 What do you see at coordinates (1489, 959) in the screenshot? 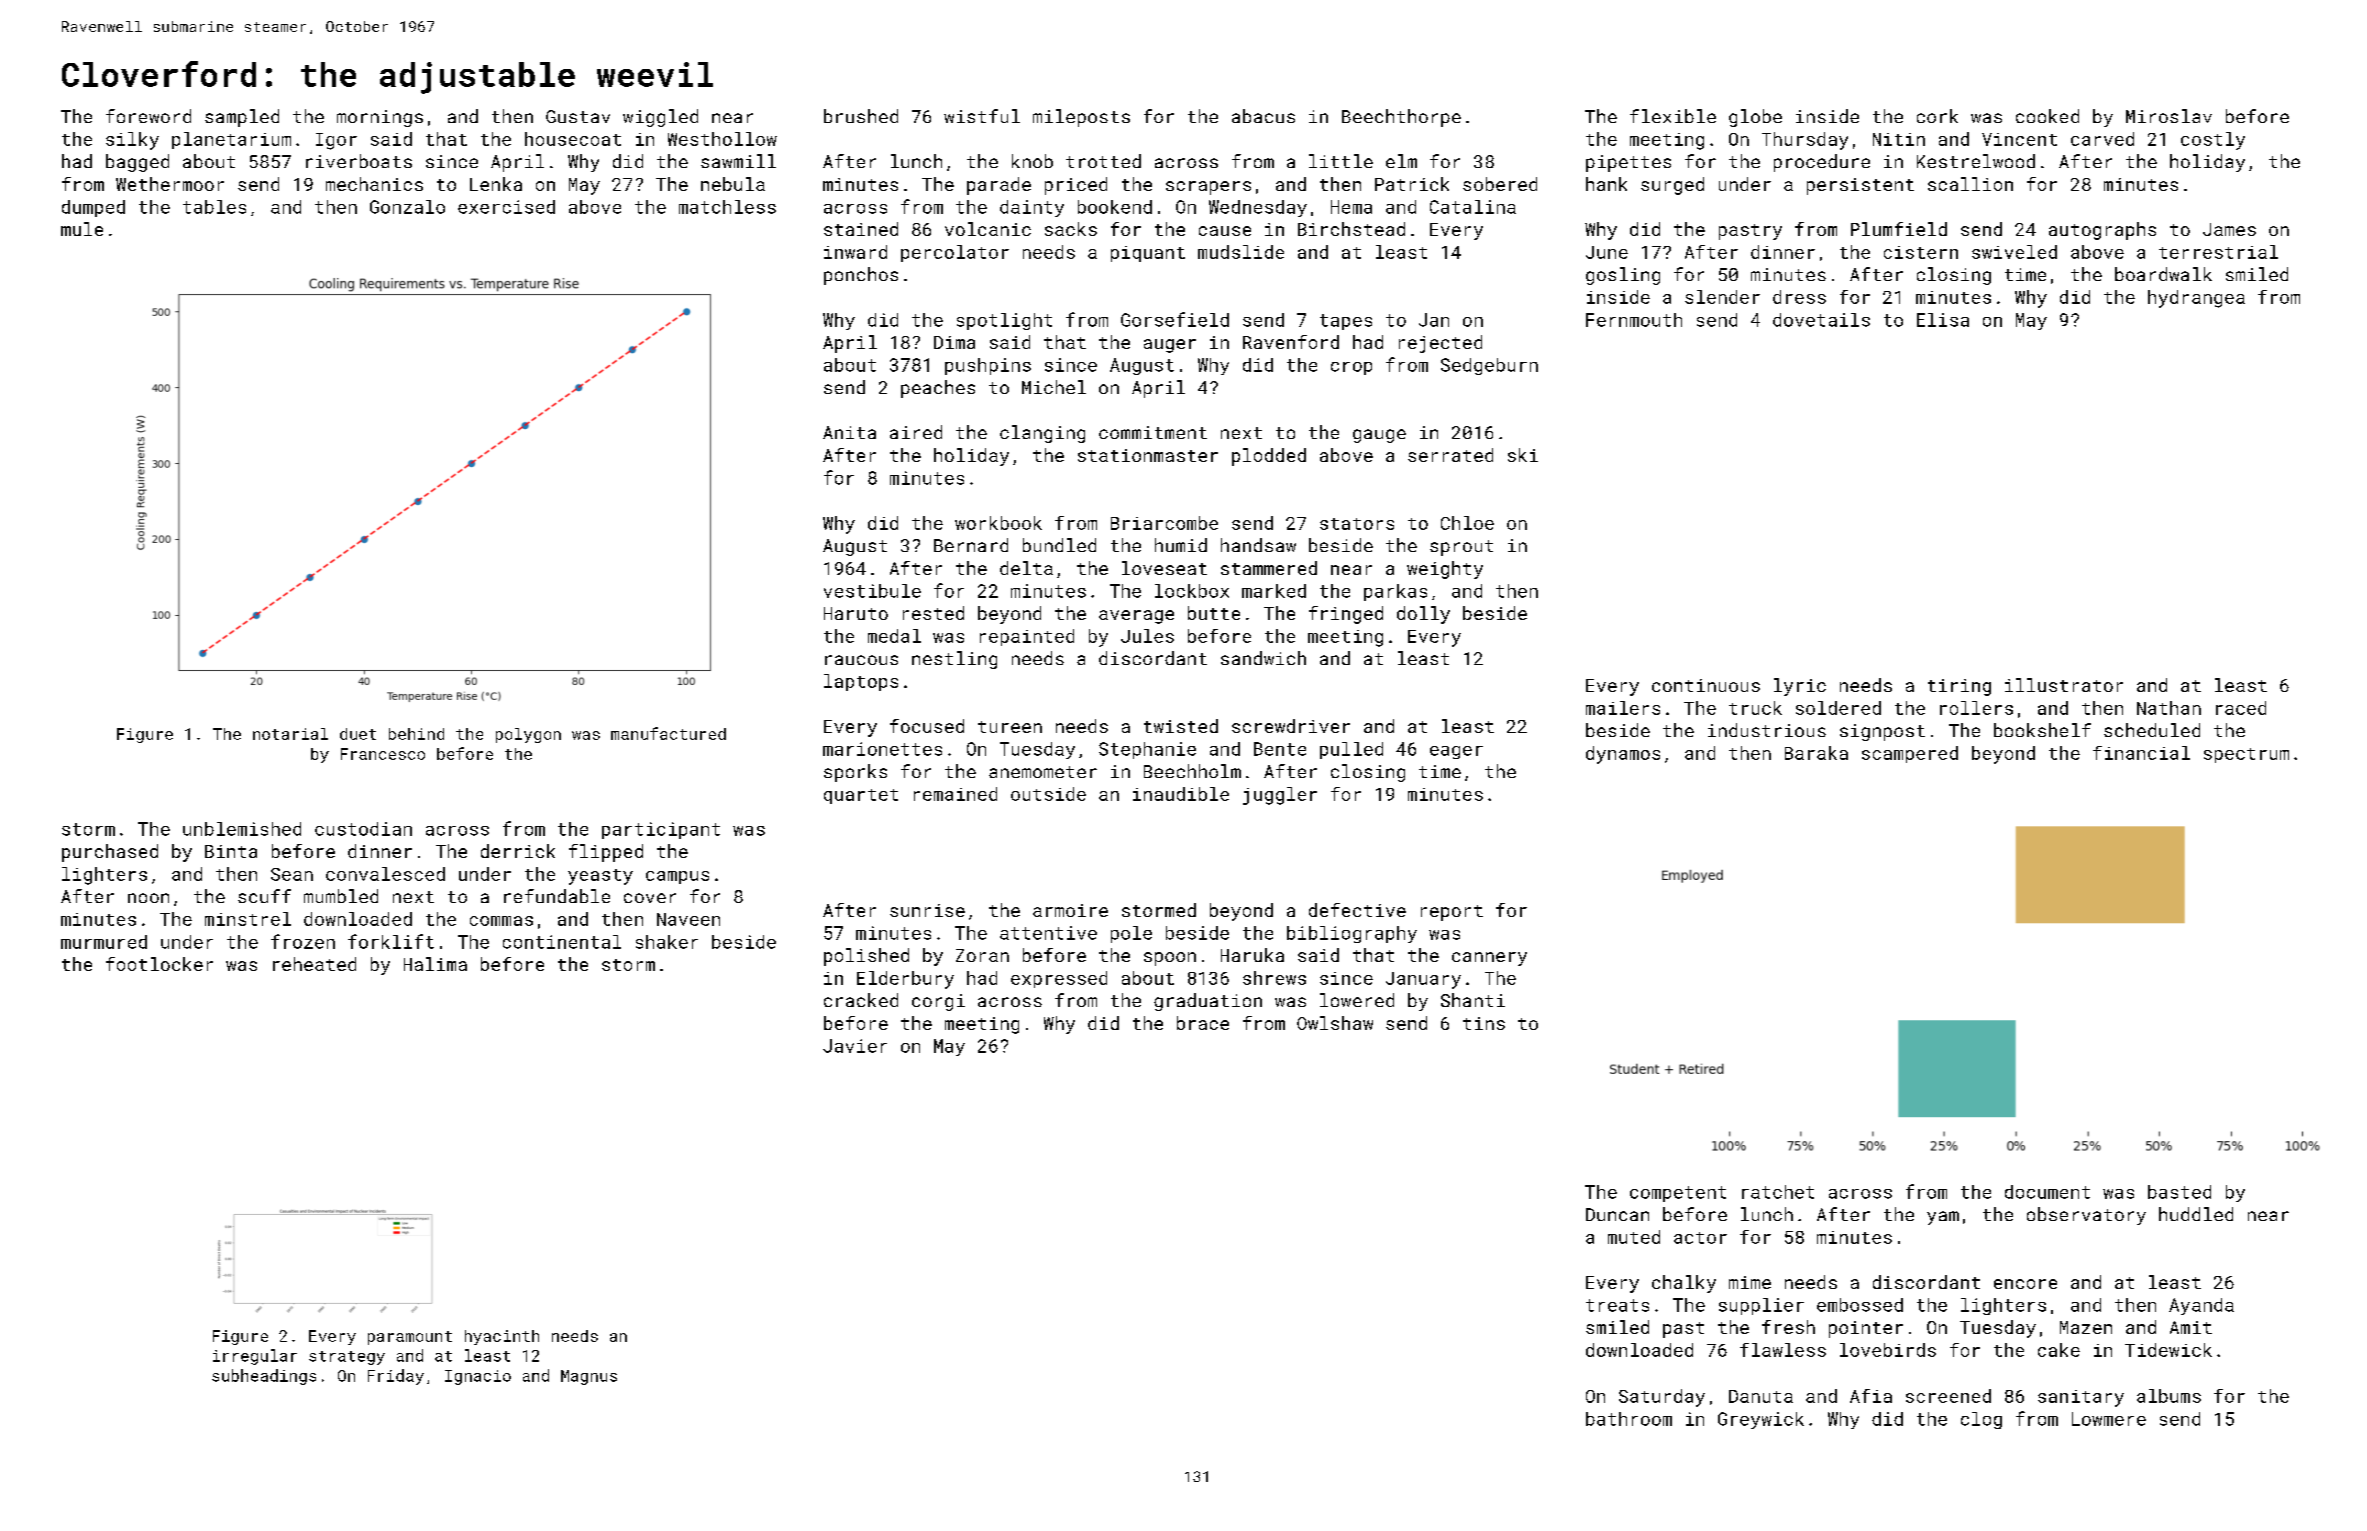
I see `cannery` at bounding box center [1489, 959].
